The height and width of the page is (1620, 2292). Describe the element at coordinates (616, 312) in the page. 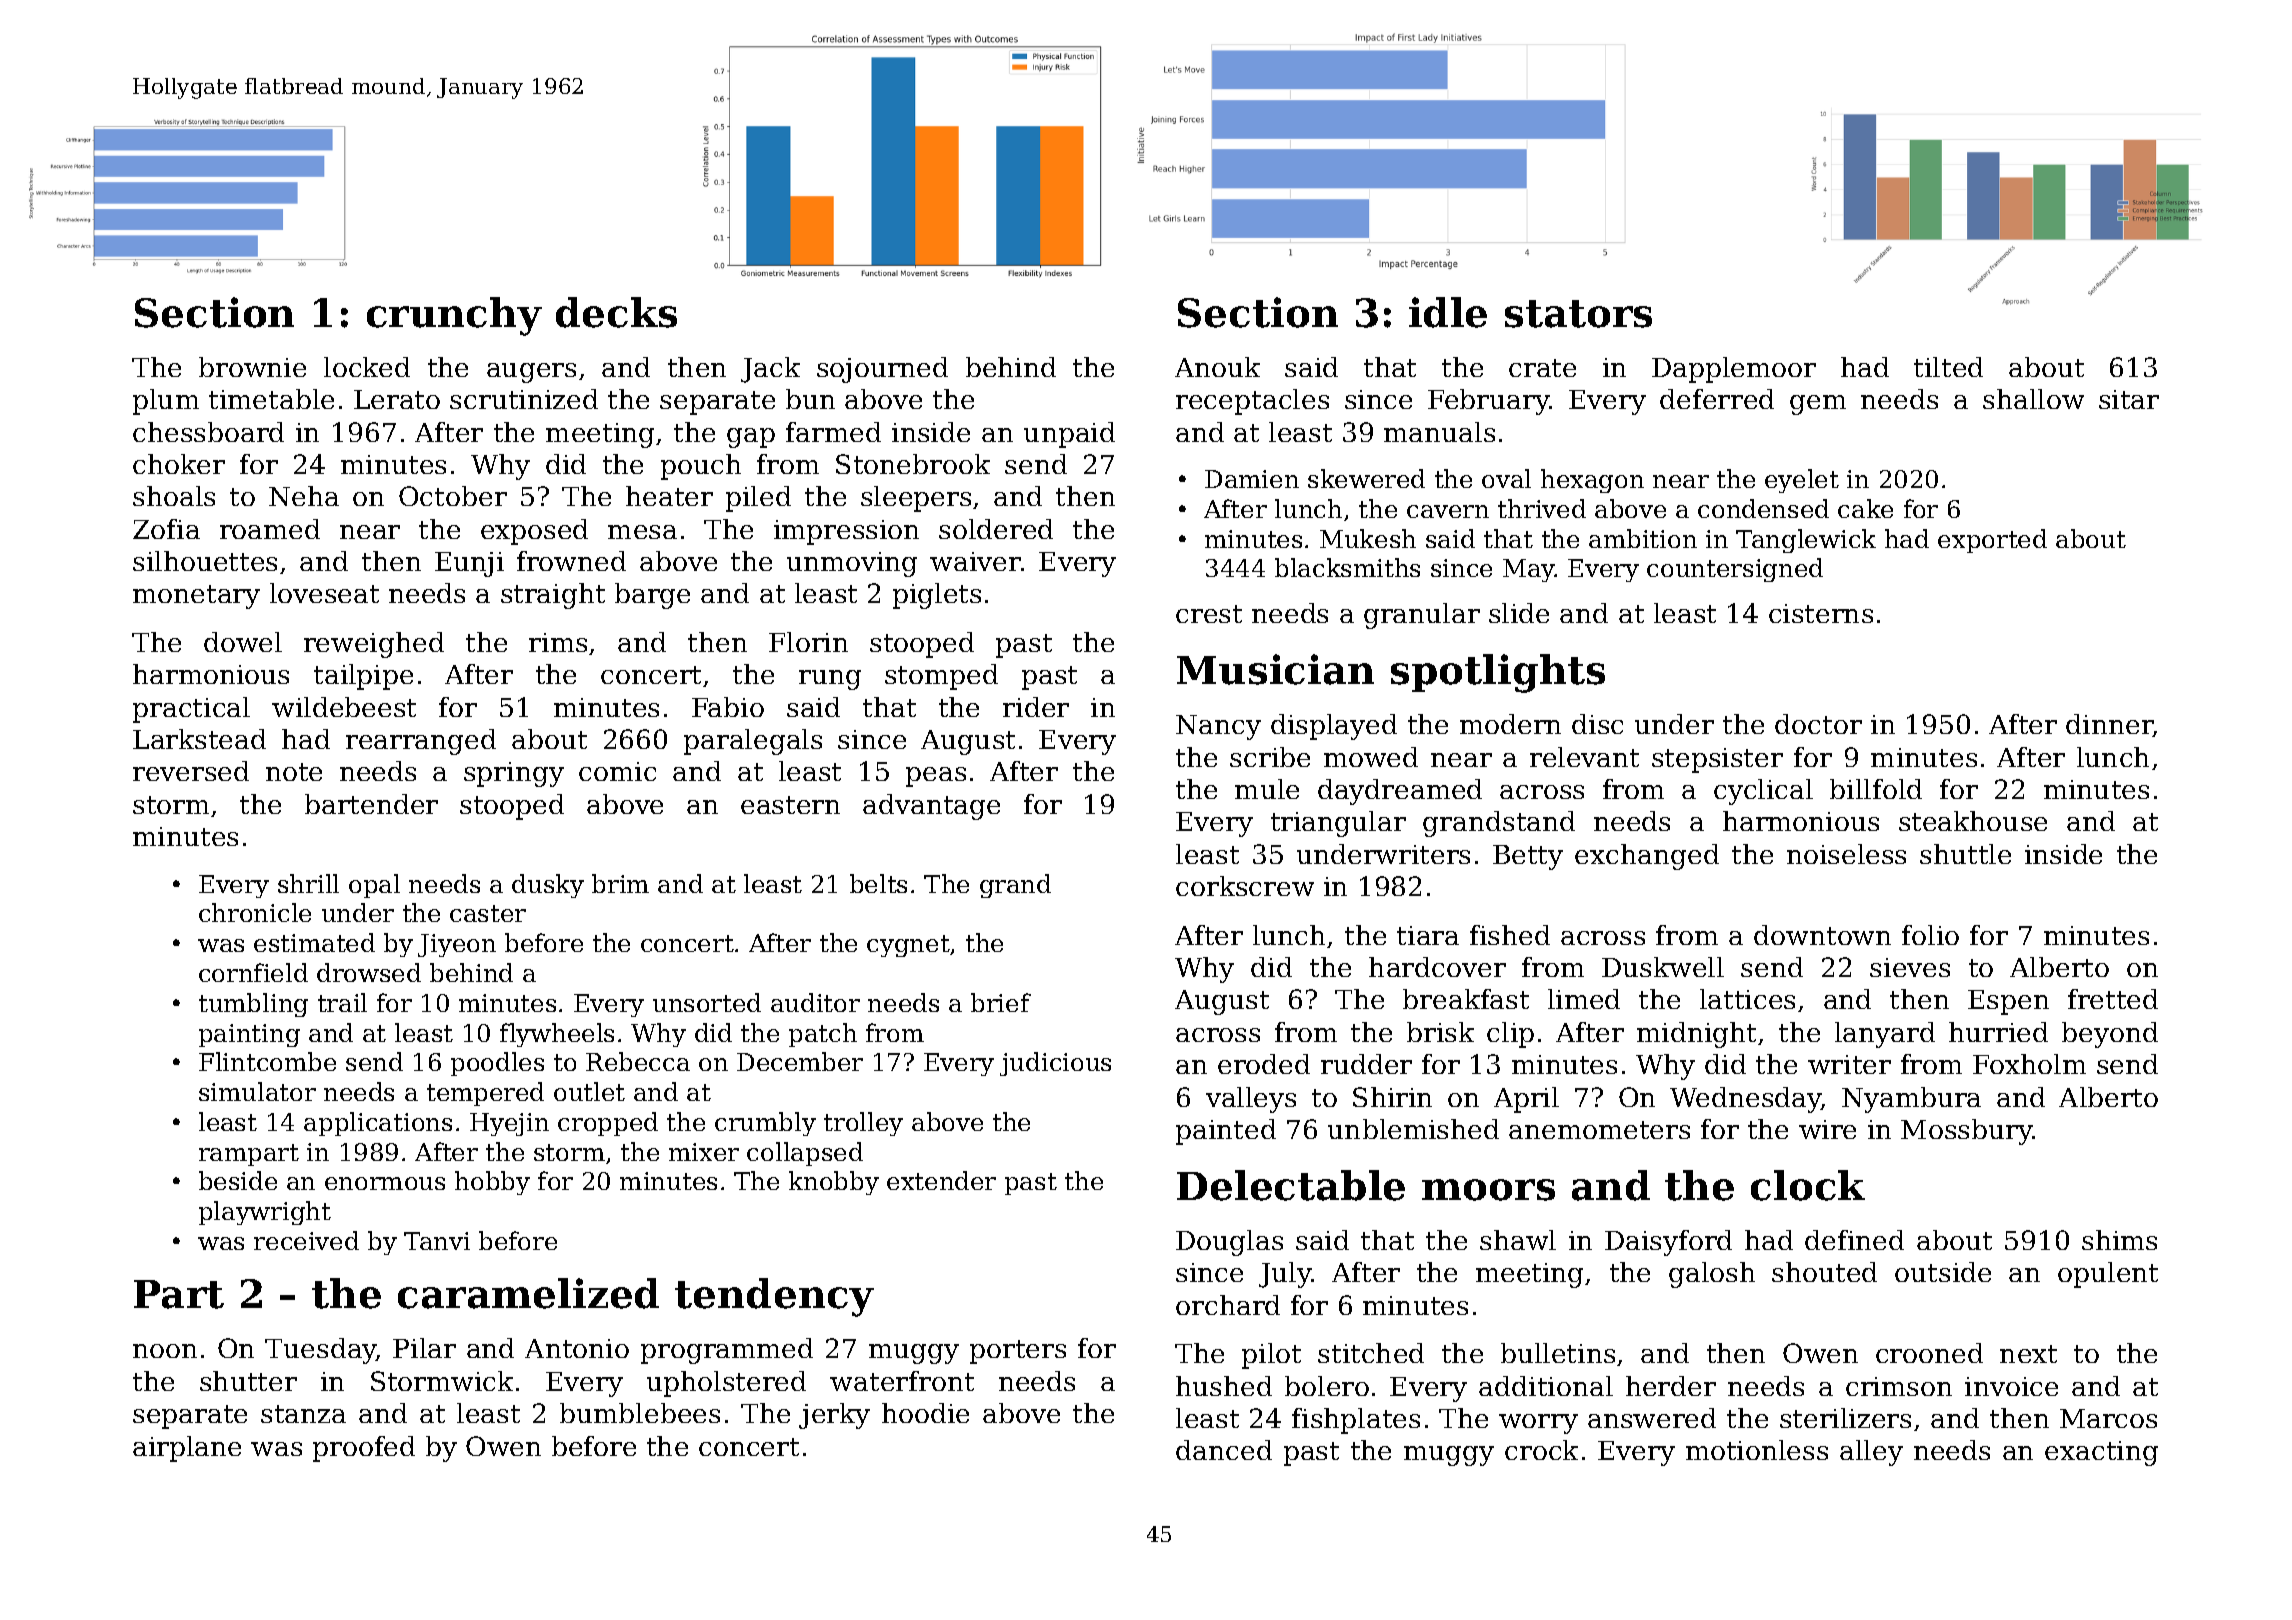

I see `decks` at that location.
